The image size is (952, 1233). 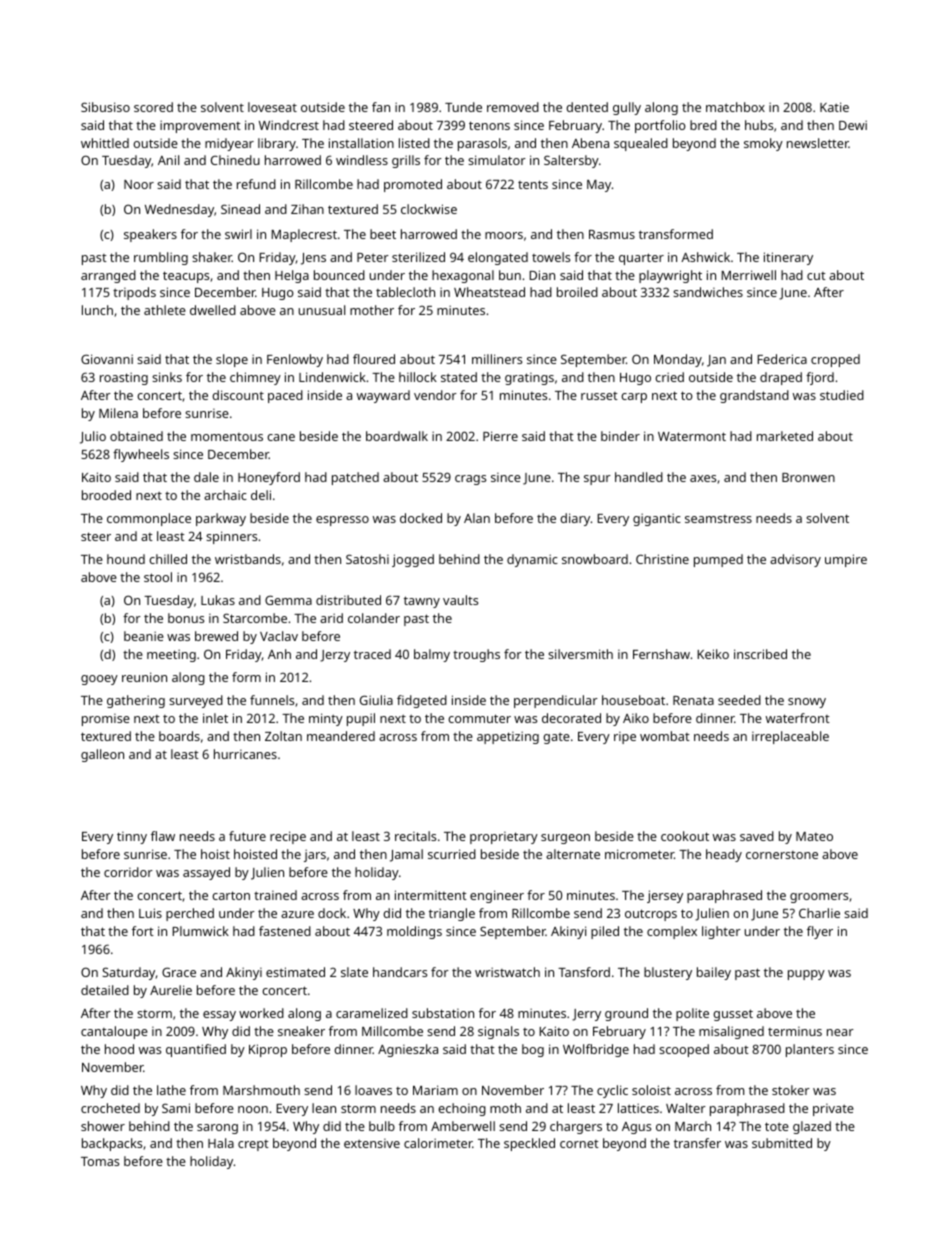 I want to click on whittled, so click(x=105, y=143).
